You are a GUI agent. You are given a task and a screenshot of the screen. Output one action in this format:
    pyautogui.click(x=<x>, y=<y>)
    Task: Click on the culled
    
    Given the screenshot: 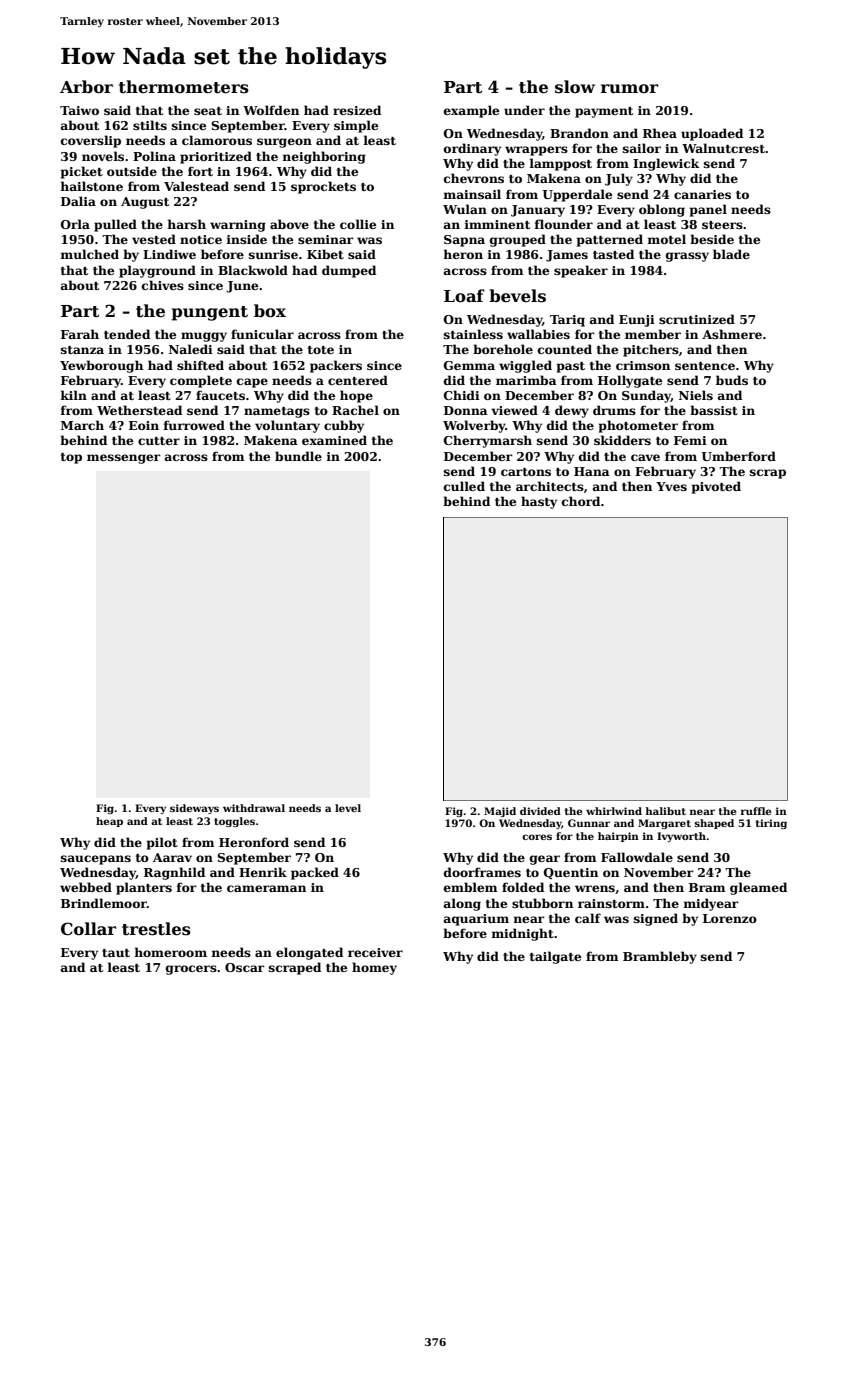 What is the action you would take?
    pyautogui.click(x=464, y=486)
